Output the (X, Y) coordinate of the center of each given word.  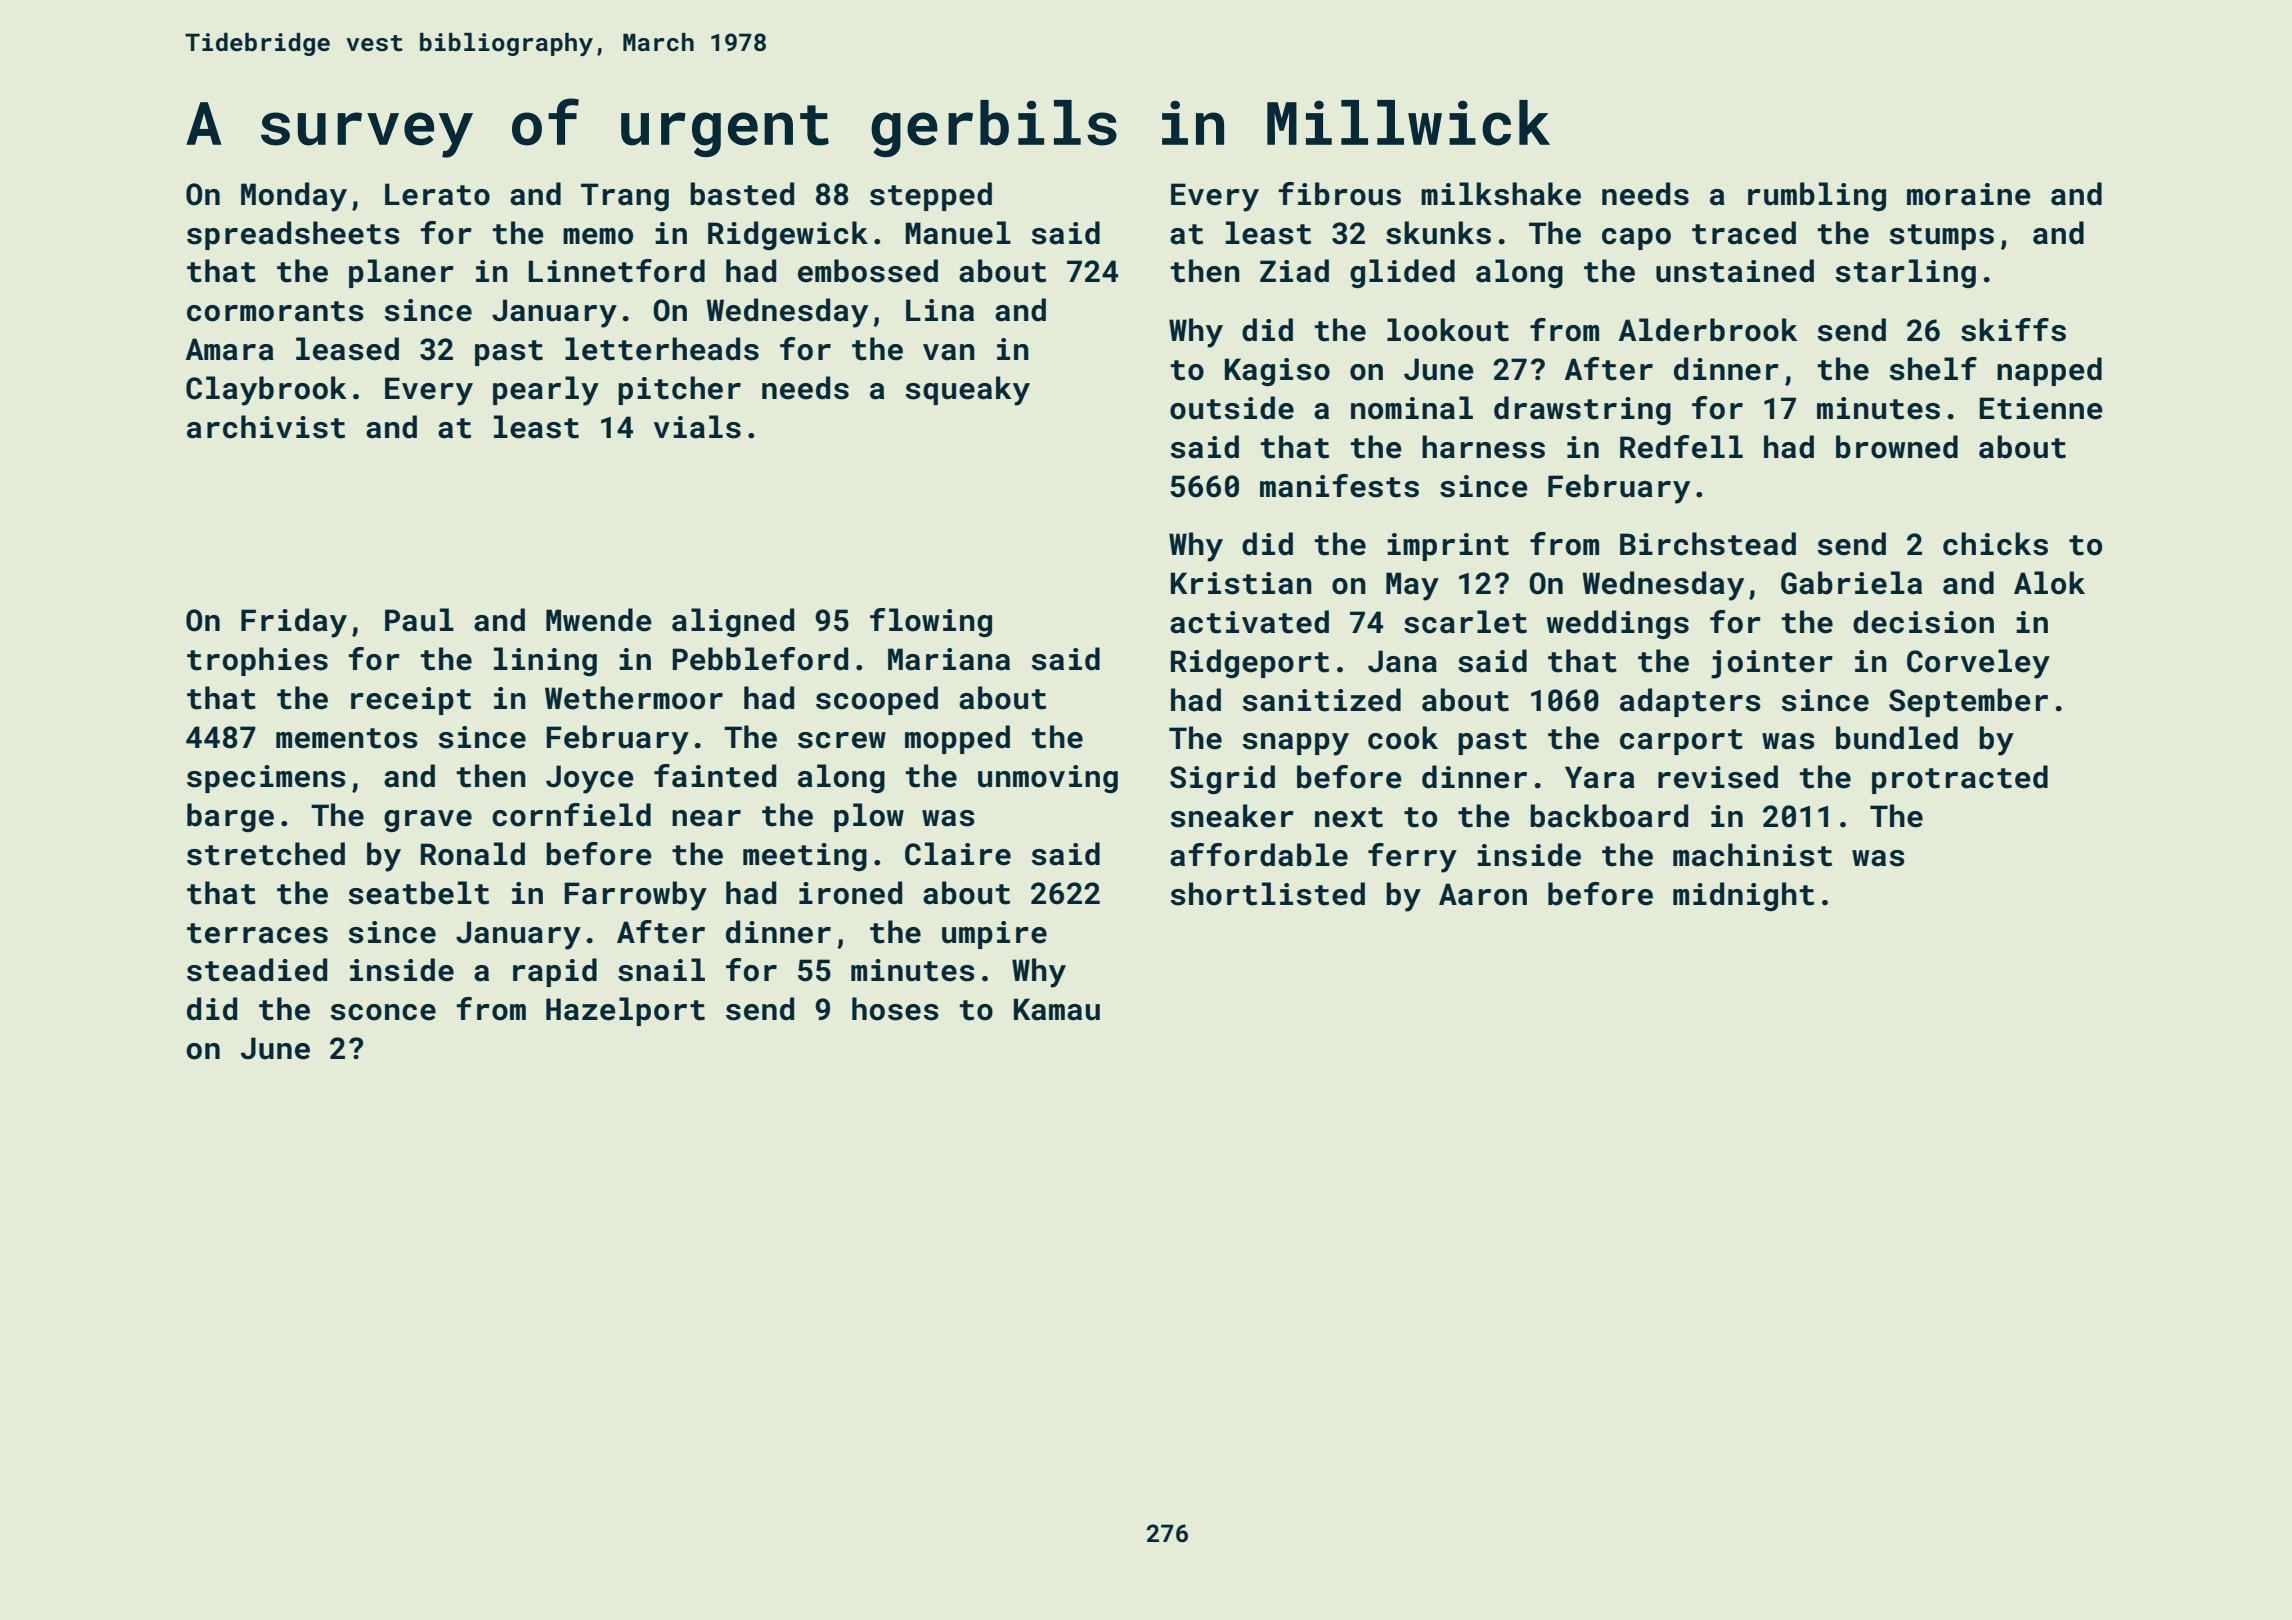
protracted (1960, 779)
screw (842, 740)
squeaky (967, 391)
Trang (625, 197)
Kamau (1057, 1009)
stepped (931, 196)
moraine (1969, 194)
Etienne (2041, 408)
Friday (294, 623)
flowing (931, 622)
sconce (383, 1012)
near (706, 818)
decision (1923, 622)
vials (697, 427)
